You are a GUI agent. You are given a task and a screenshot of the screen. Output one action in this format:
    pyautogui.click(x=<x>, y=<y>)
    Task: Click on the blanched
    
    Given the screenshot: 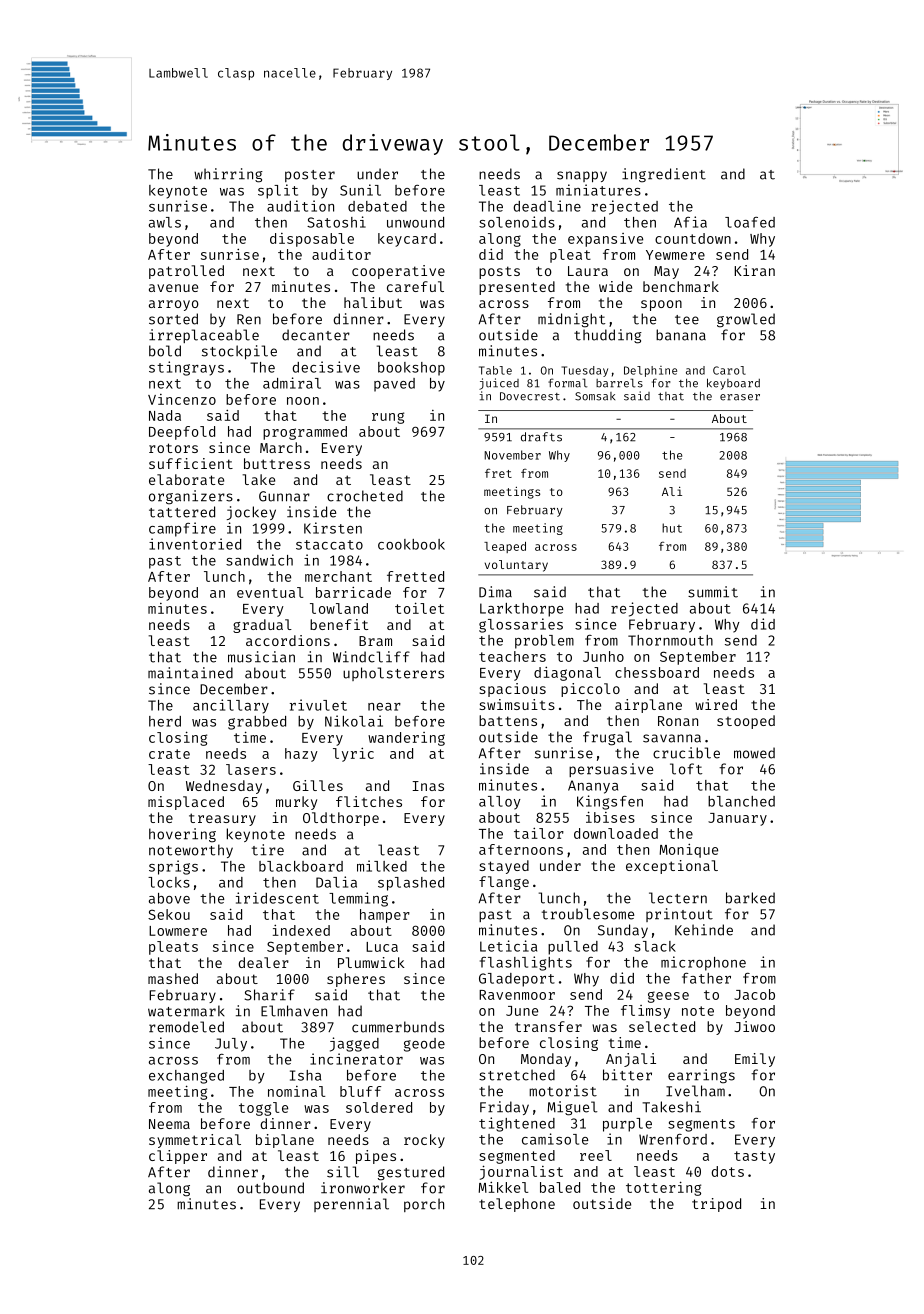 What is the action you would take?
    pyautogui.click(x=741, y=801)
